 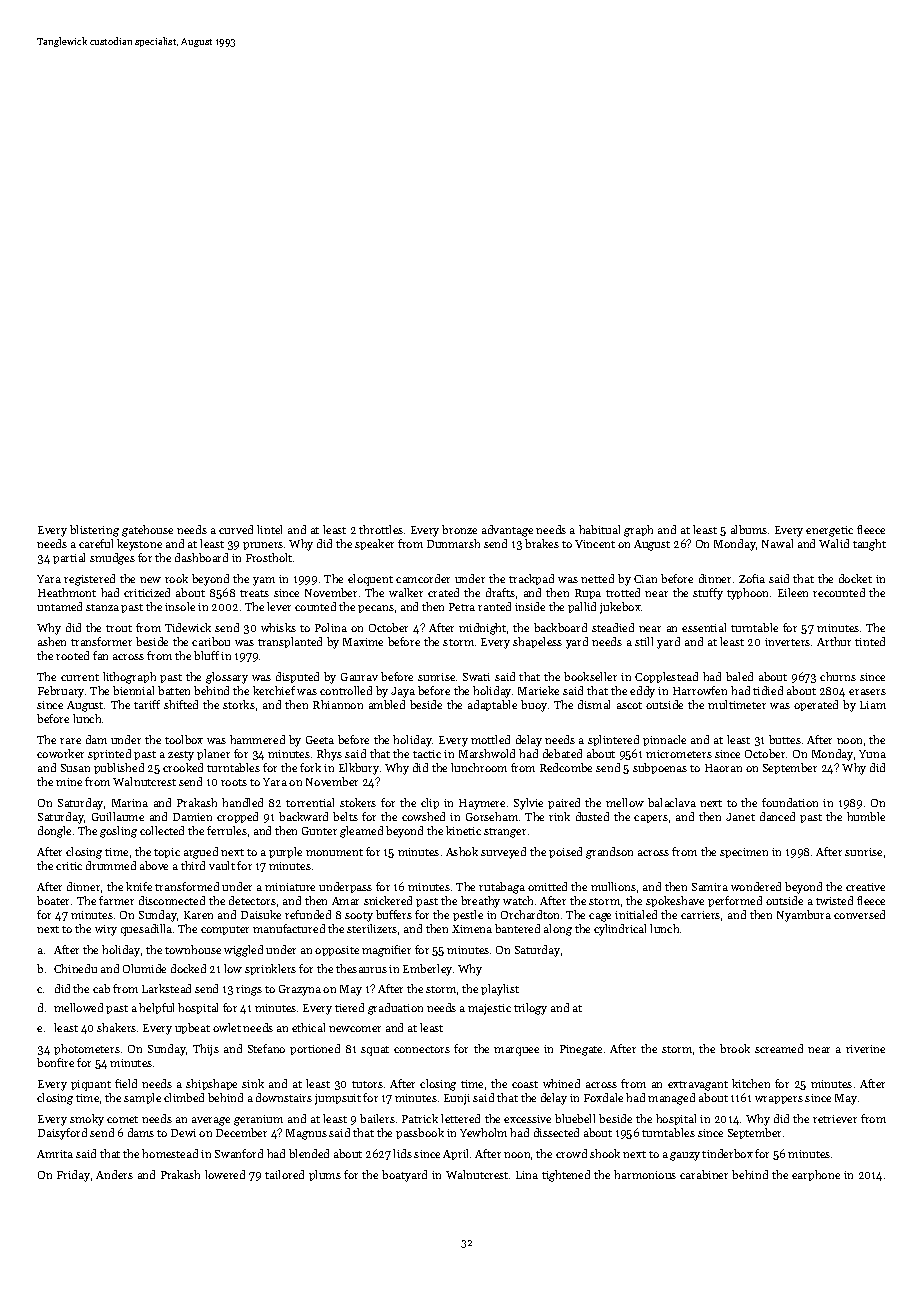 I want to click on retriever, so click(x=835, y=1119).
